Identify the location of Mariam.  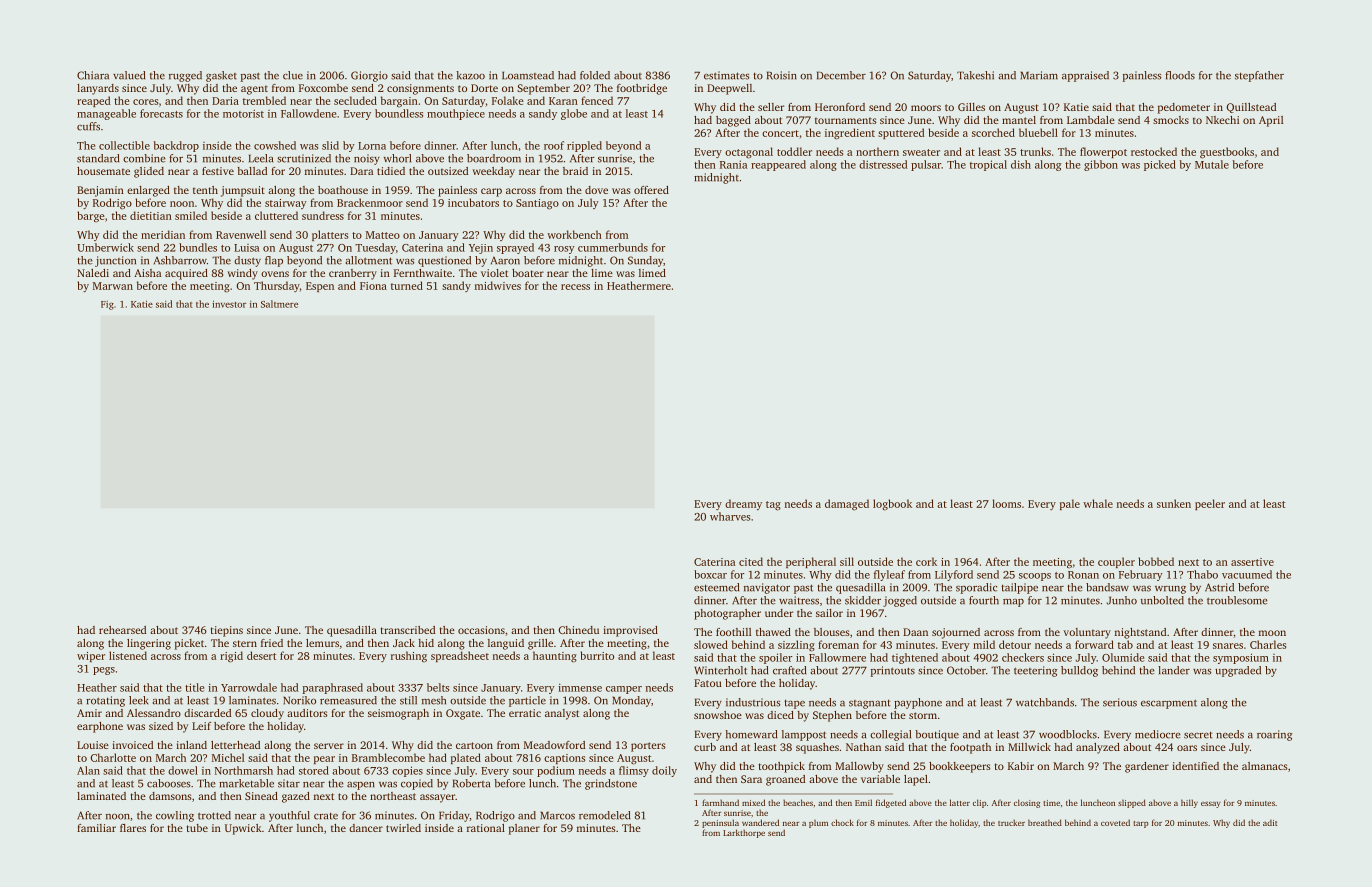
(1039, 75).
